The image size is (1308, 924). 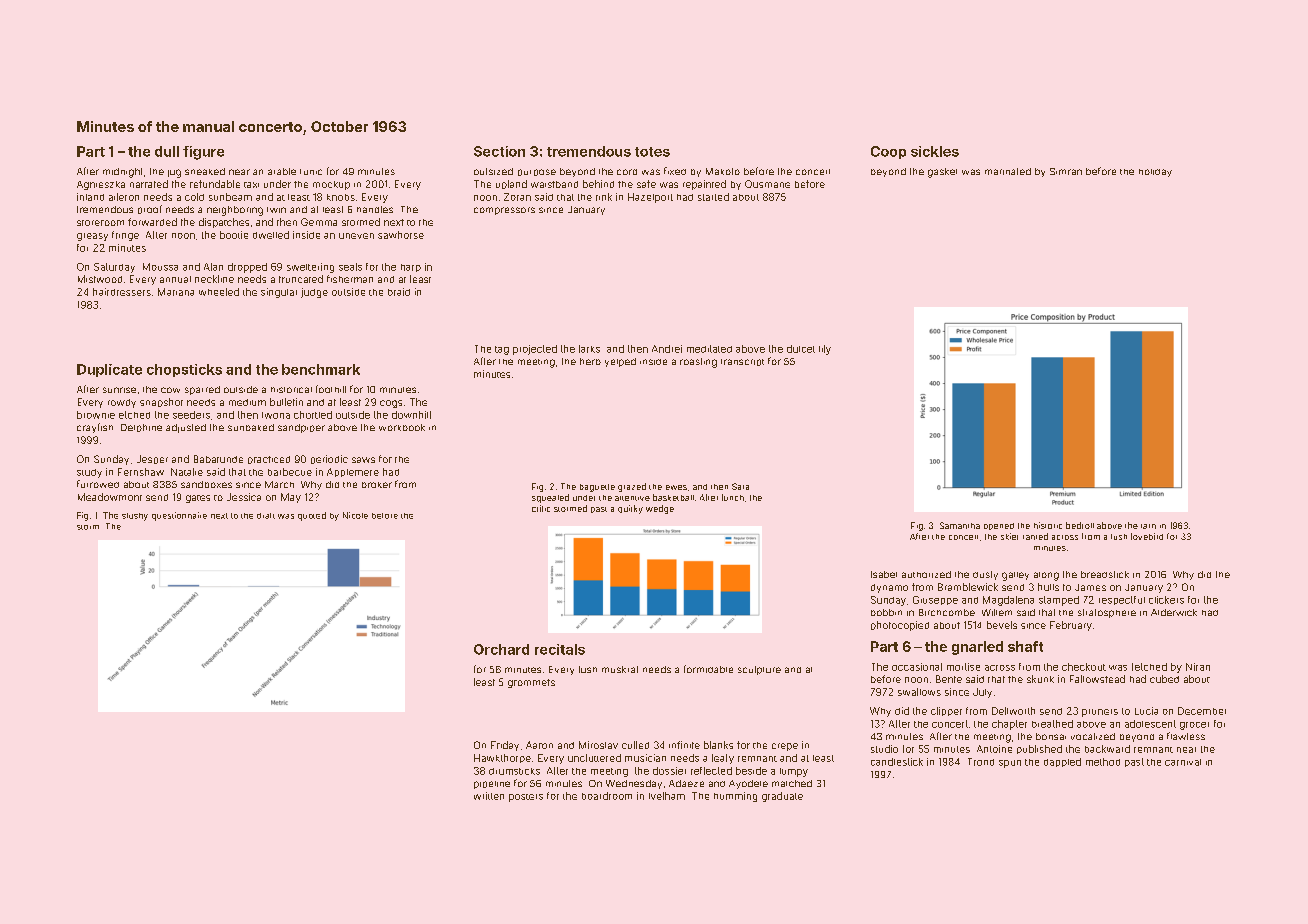 What do you see at coordinates (767, 184) in the document?
I see `Ousmane` at bounding box center [767, 184].
